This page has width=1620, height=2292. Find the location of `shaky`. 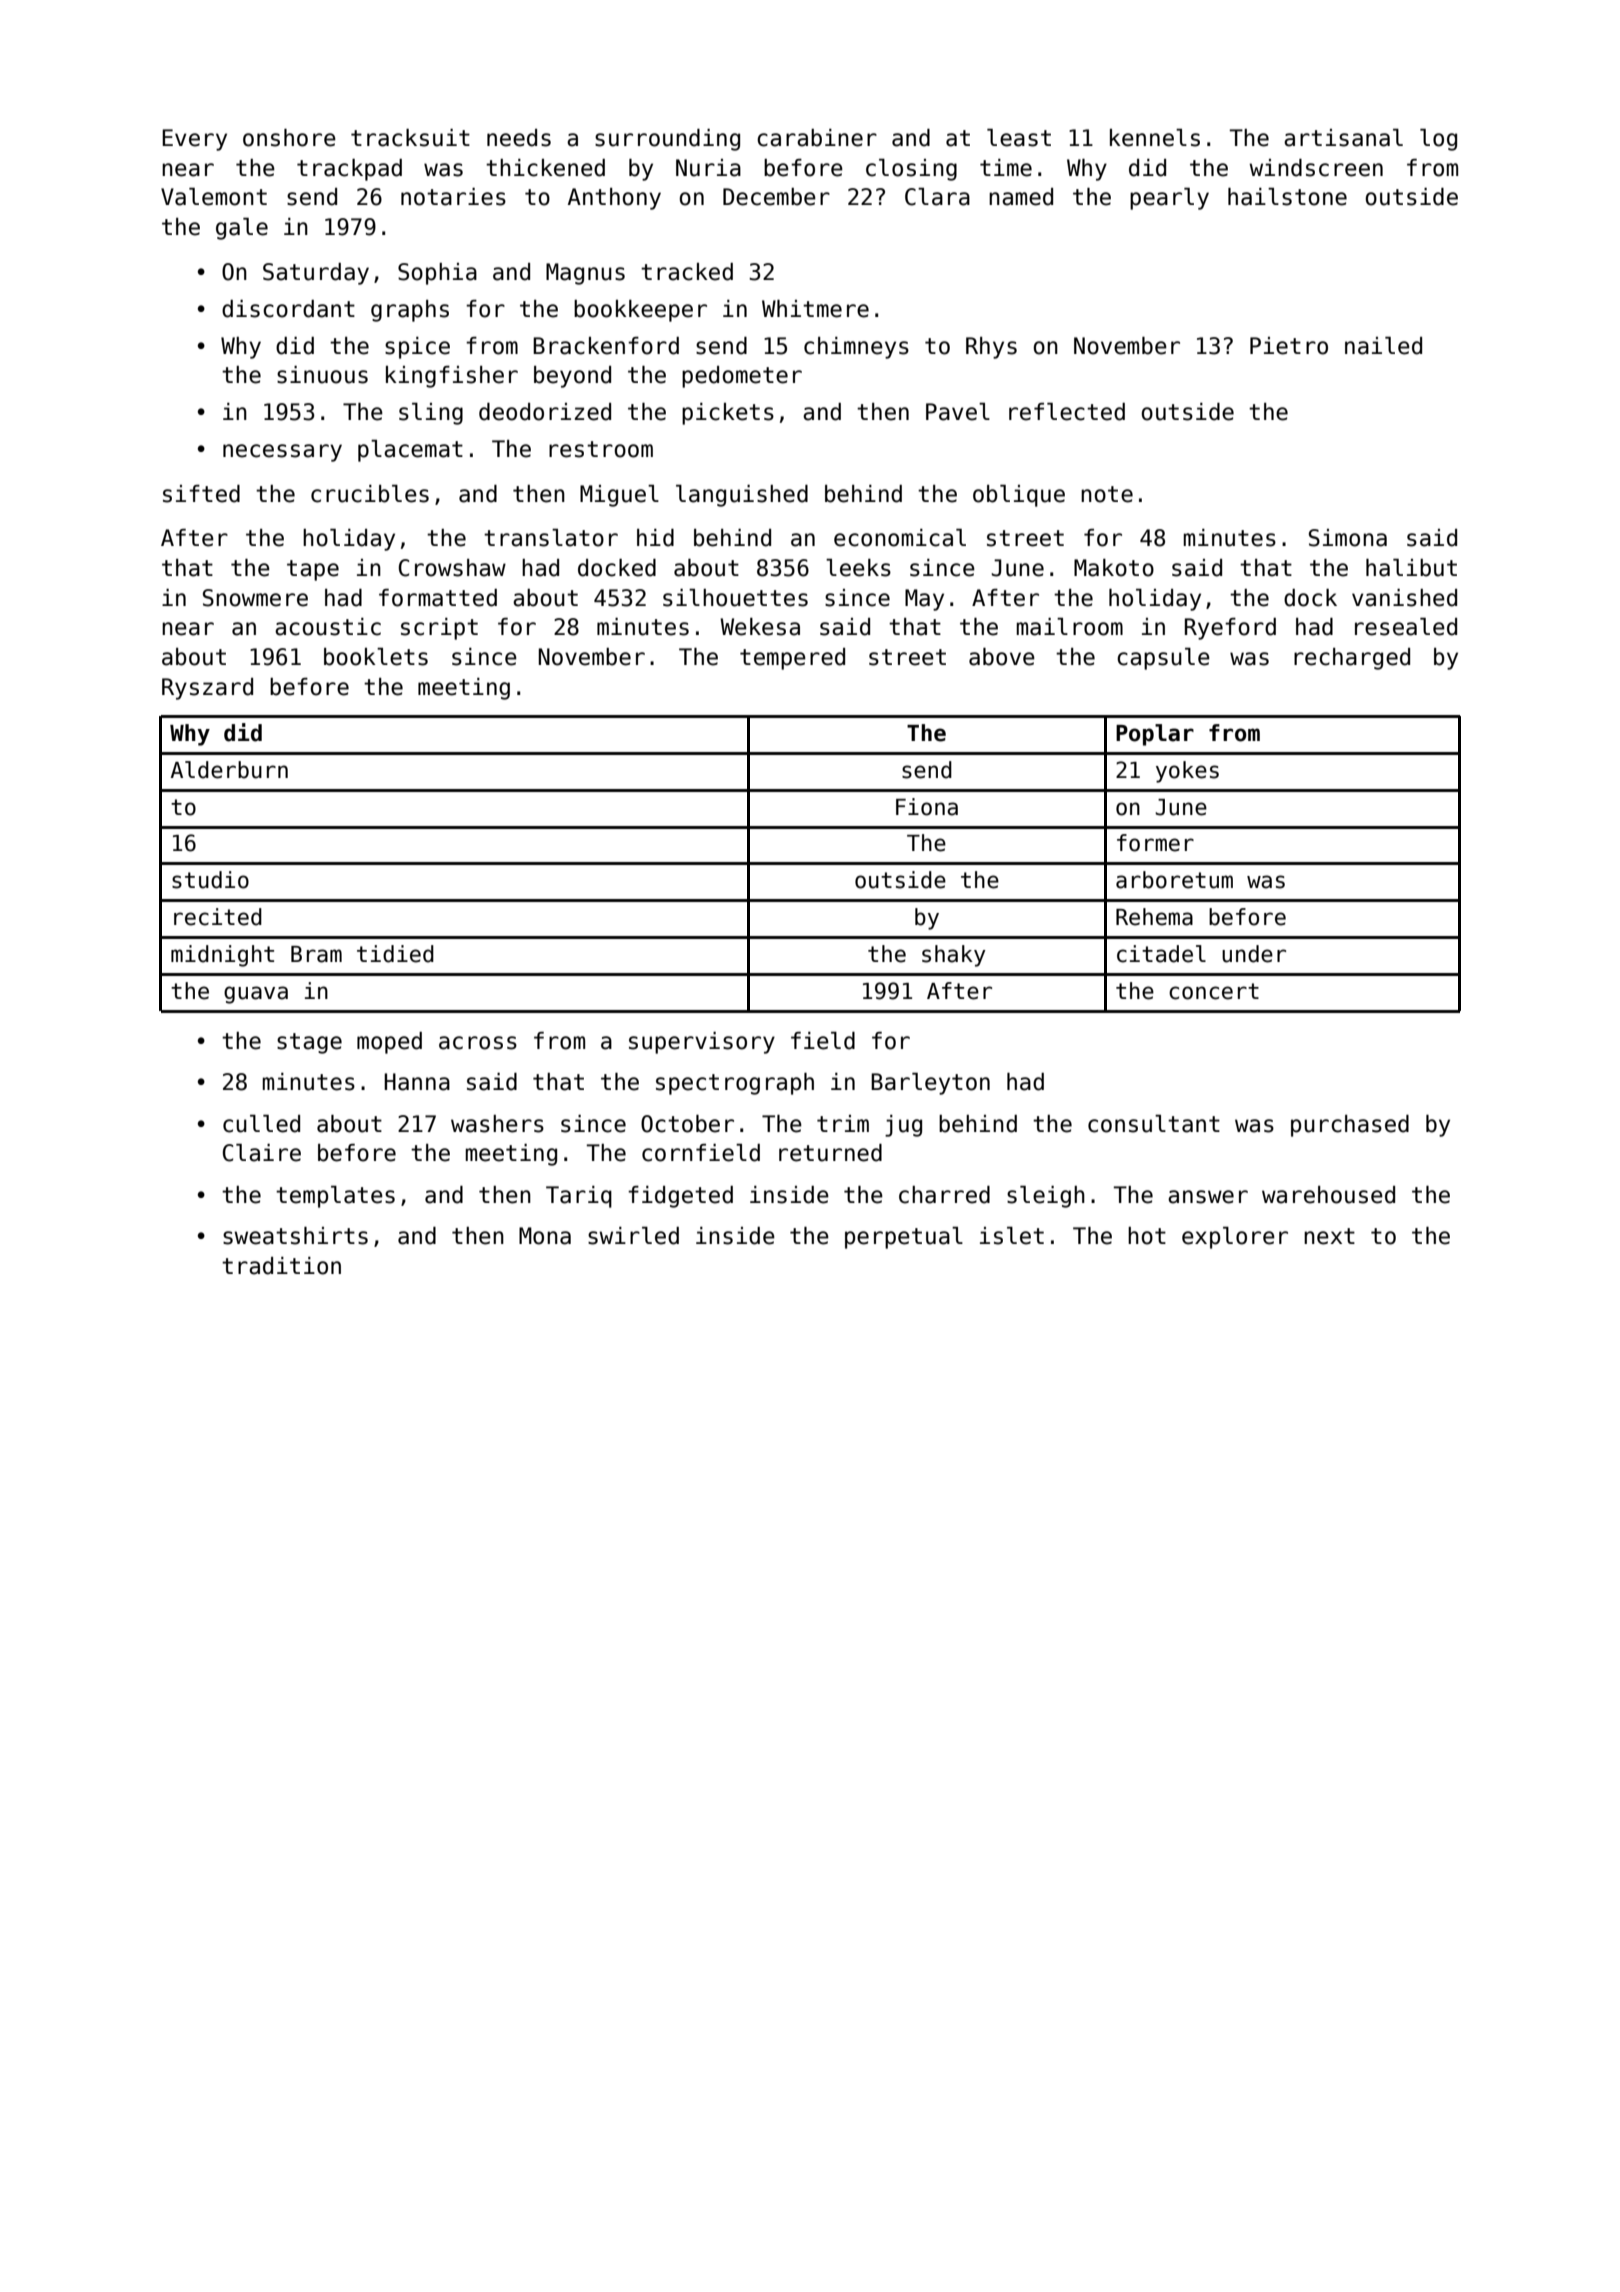

shaky is located at coordinates (954, 956).
